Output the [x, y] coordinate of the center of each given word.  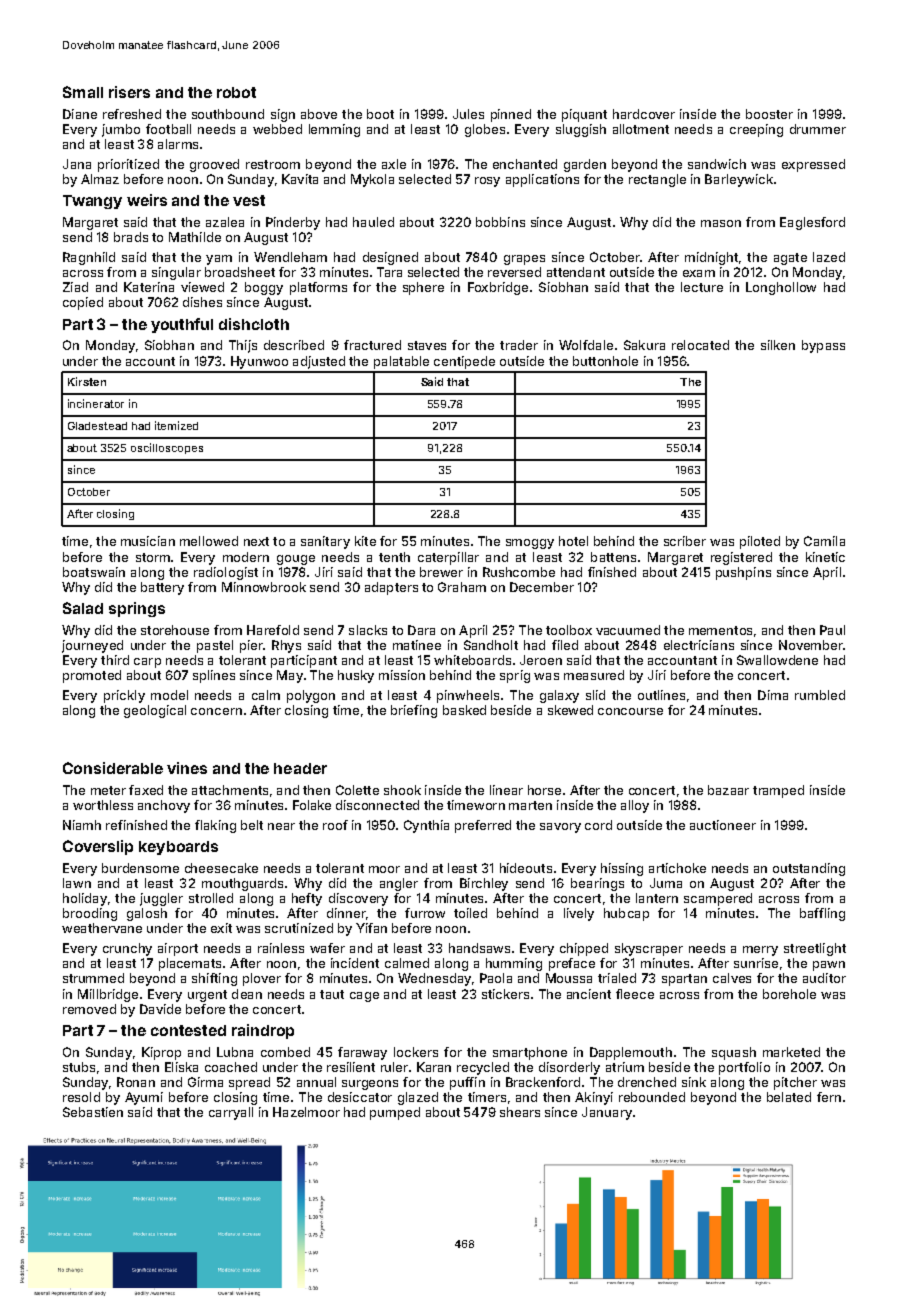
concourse [630, 711]
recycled [483, 1068]
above [319, 114]
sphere [423, 288]
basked [464, 710]
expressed [813, 165]
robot [236, 92]
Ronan [136, 1082]
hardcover [644, 114]
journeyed [92, 646]
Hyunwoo [259, 362]
